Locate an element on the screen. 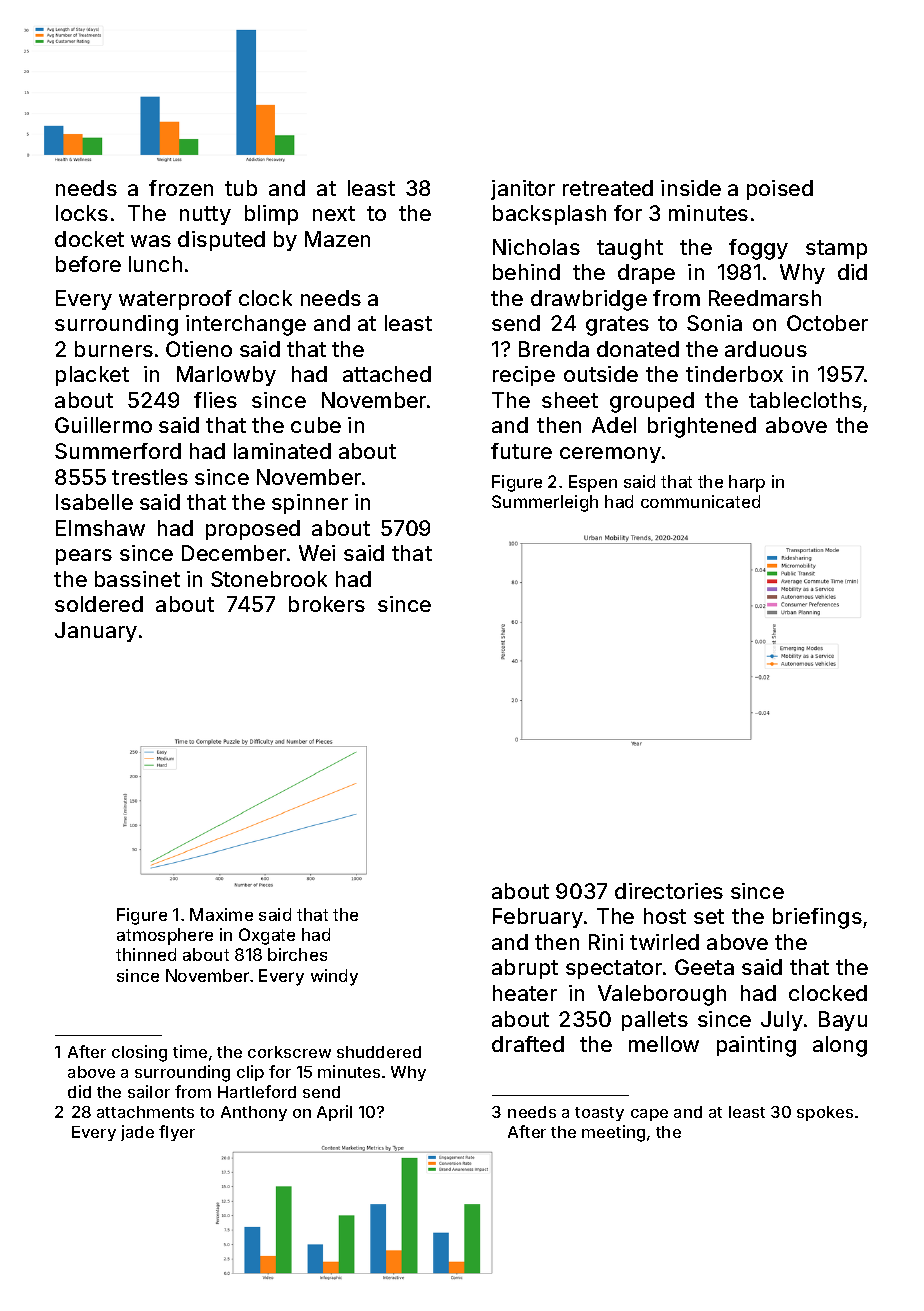 The height and width of the screenshot is (1311, 924). soldered is located at coordinates (99, 604).
